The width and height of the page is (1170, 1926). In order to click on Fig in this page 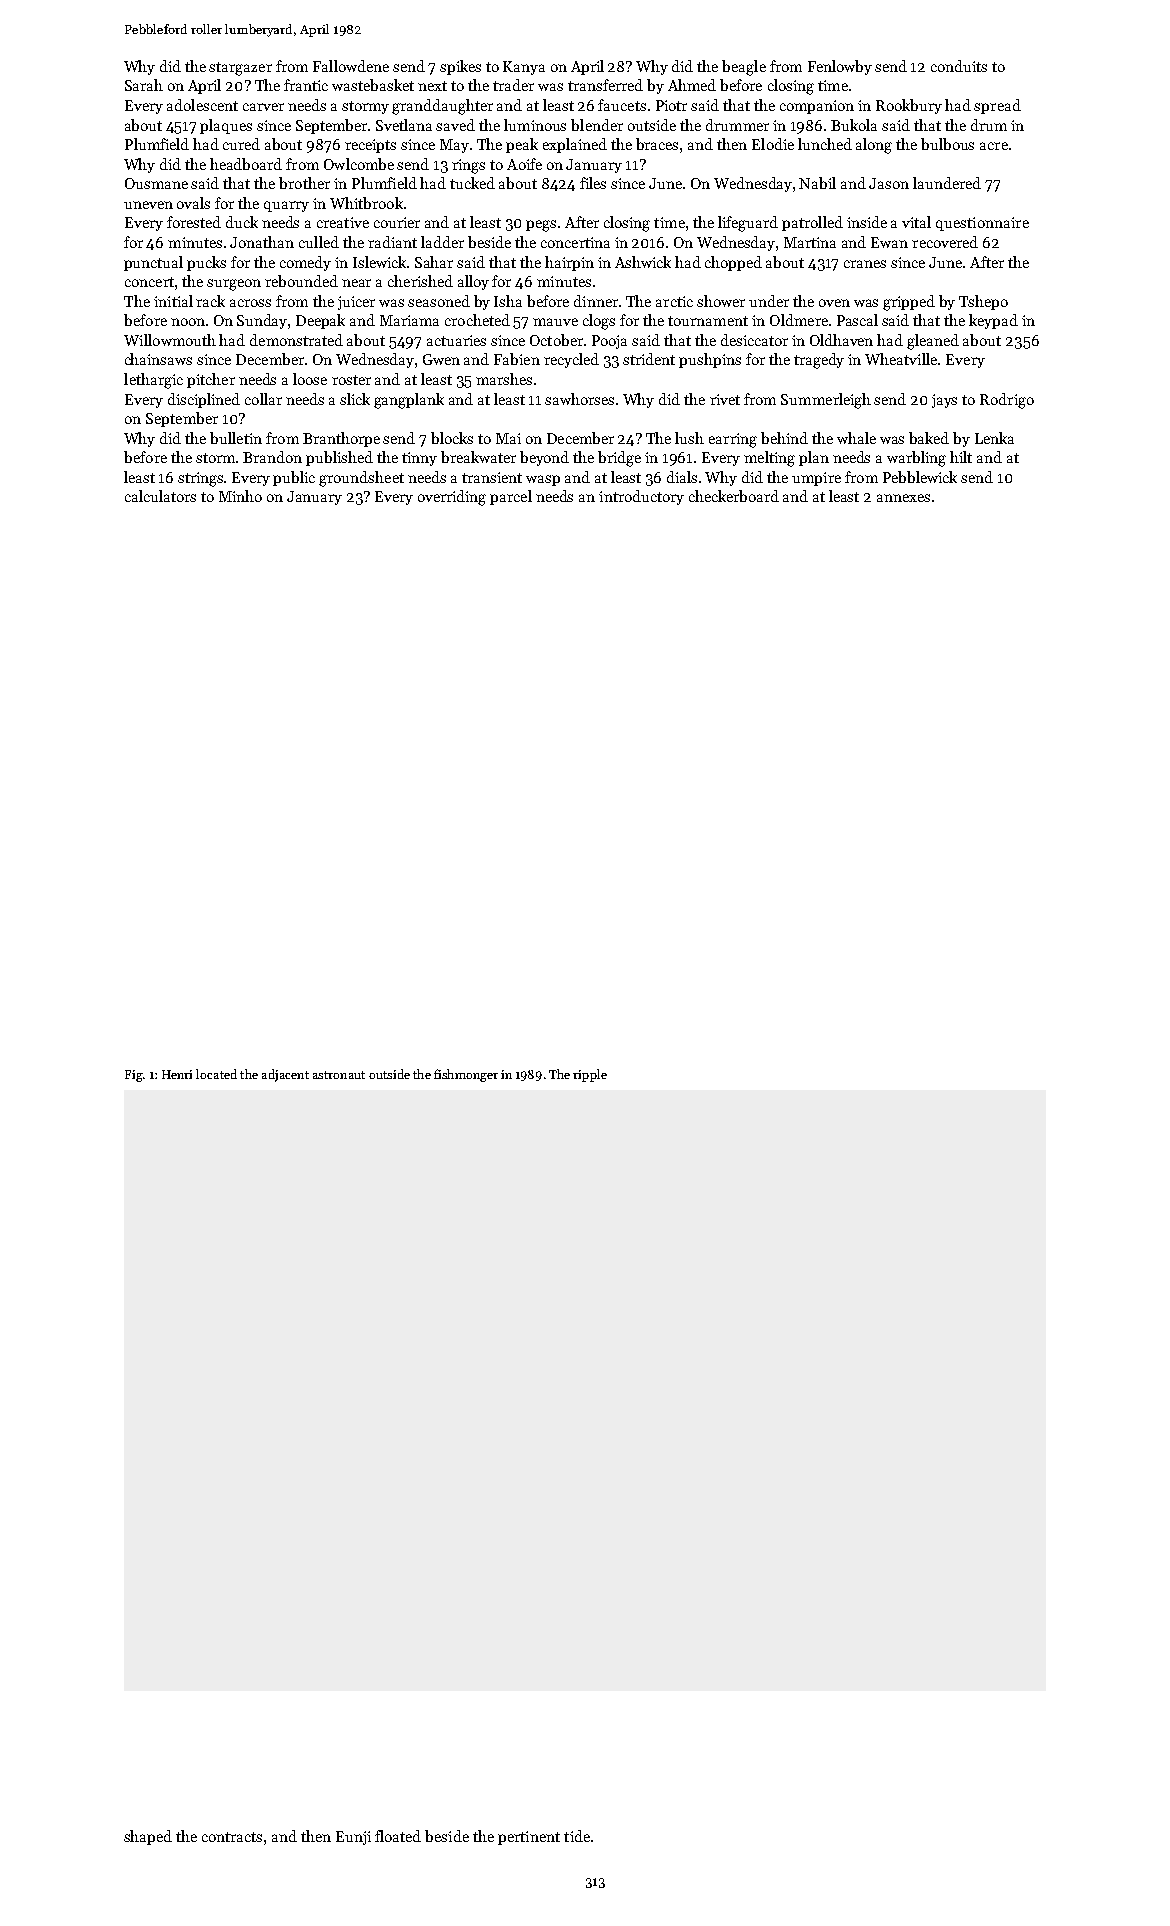, I will do `click(134, 1076)`.
